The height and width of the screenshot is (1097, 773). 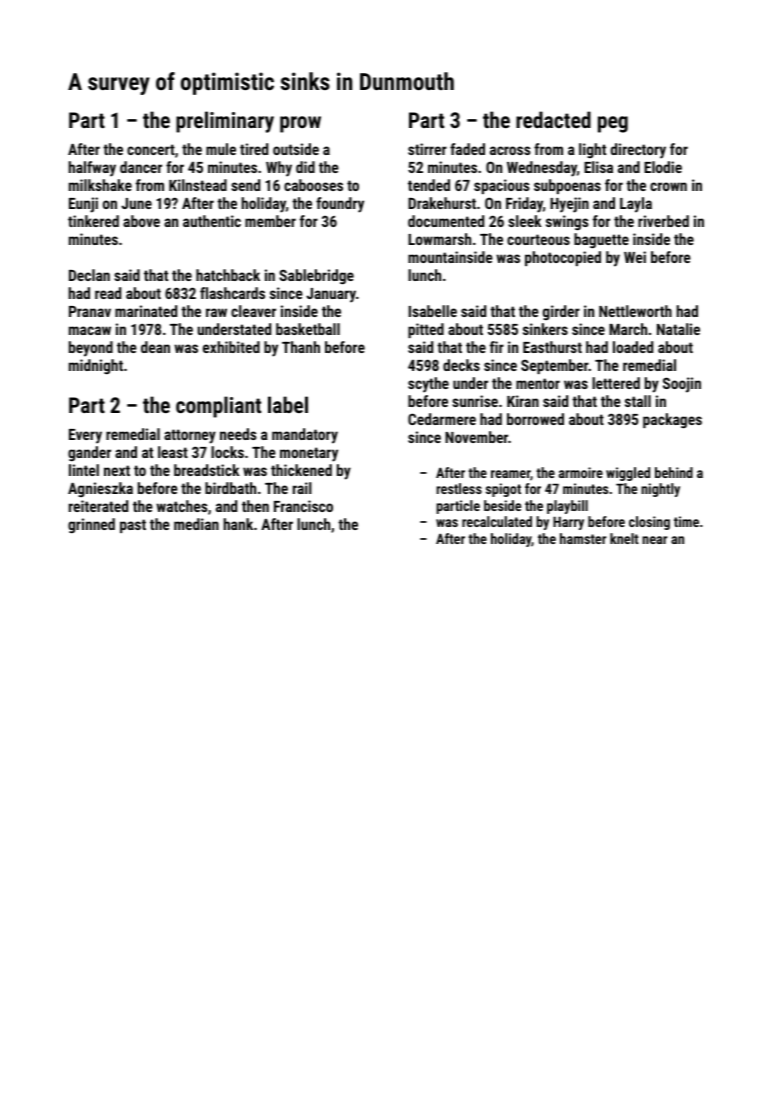 I want to click on redacted, so click(x=553, y=119).
